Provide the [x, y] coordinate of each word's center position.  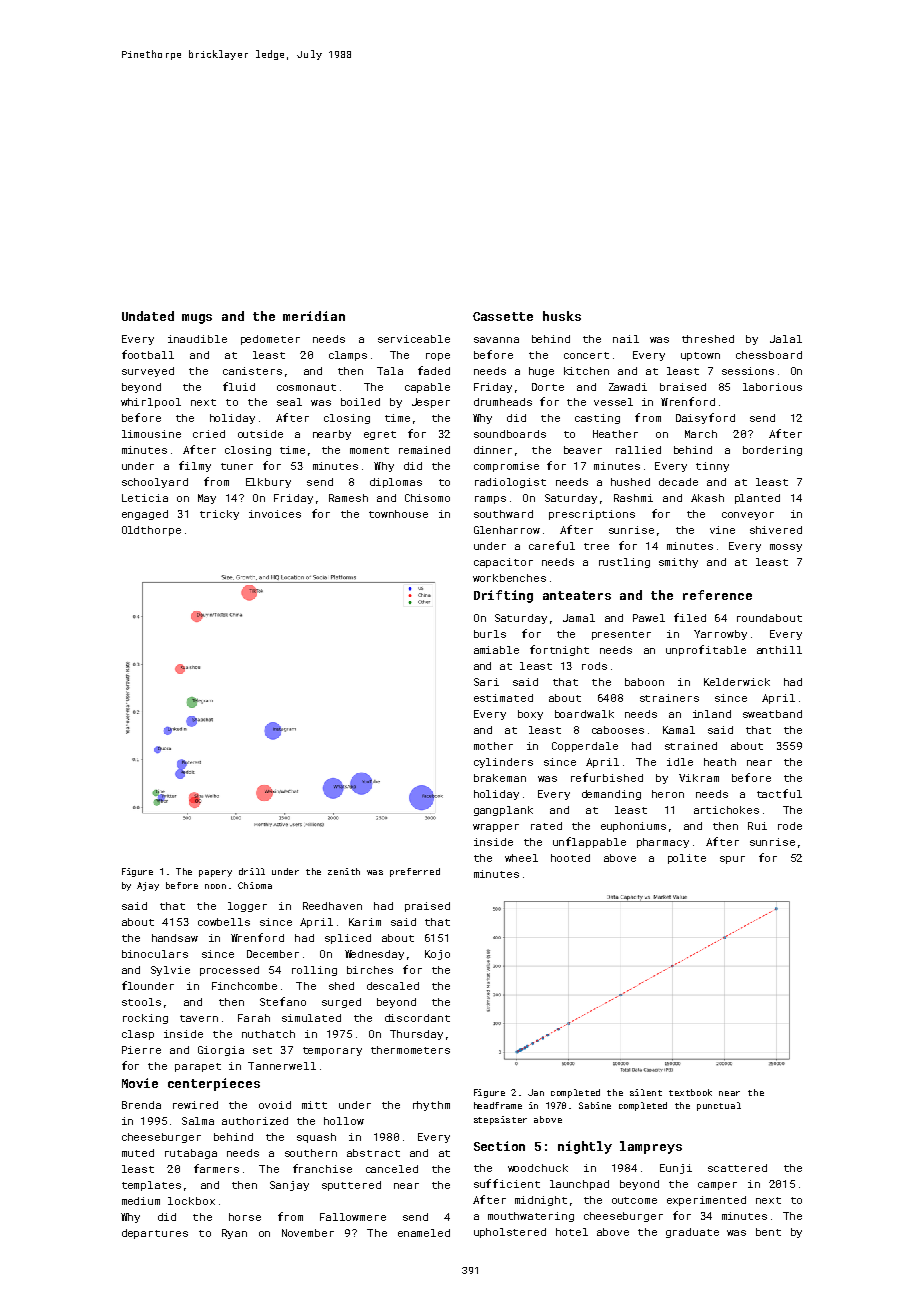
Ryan [234, 1234]
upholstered [510, 1233]
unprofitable [706, 650]
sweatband [772, 714]
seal [289, 402]
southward [503, 514]
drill [252, 871]
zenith [344, 871]
